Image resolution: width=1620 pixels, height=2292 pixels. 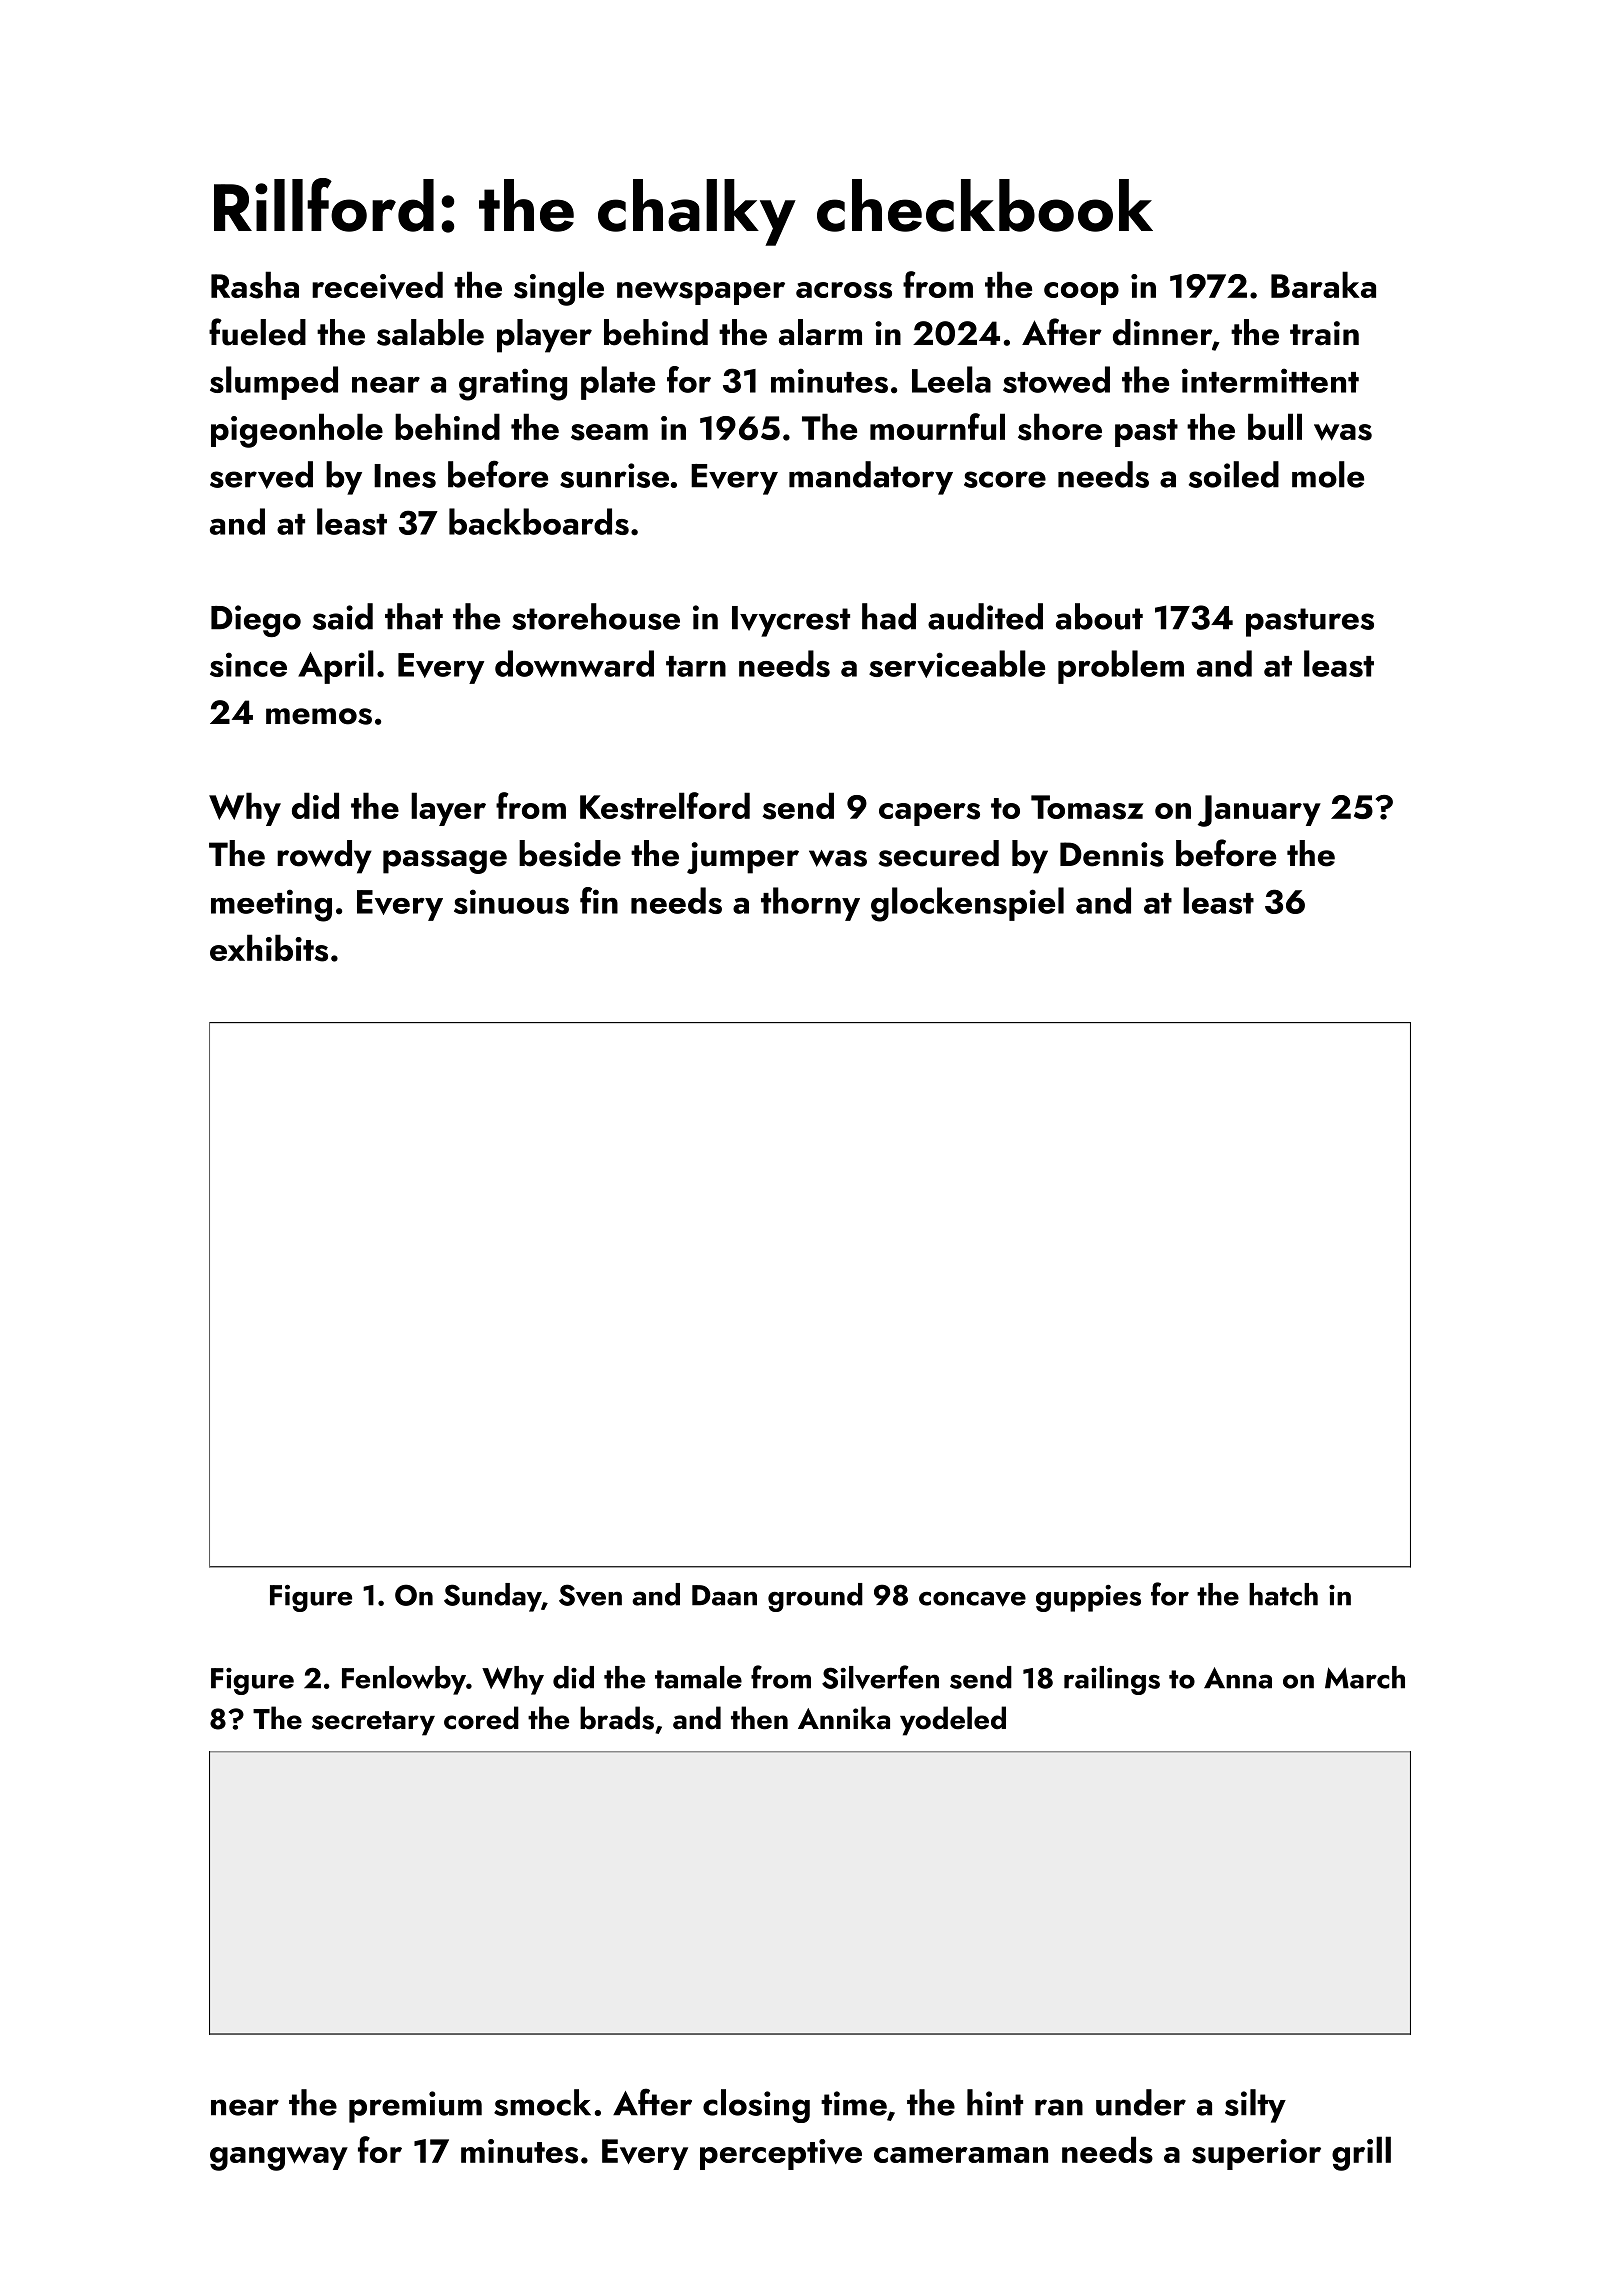 What do you see at coordinates (430, 332) in the screenshot?
I see `salable` at bounding box center [430, 332].
